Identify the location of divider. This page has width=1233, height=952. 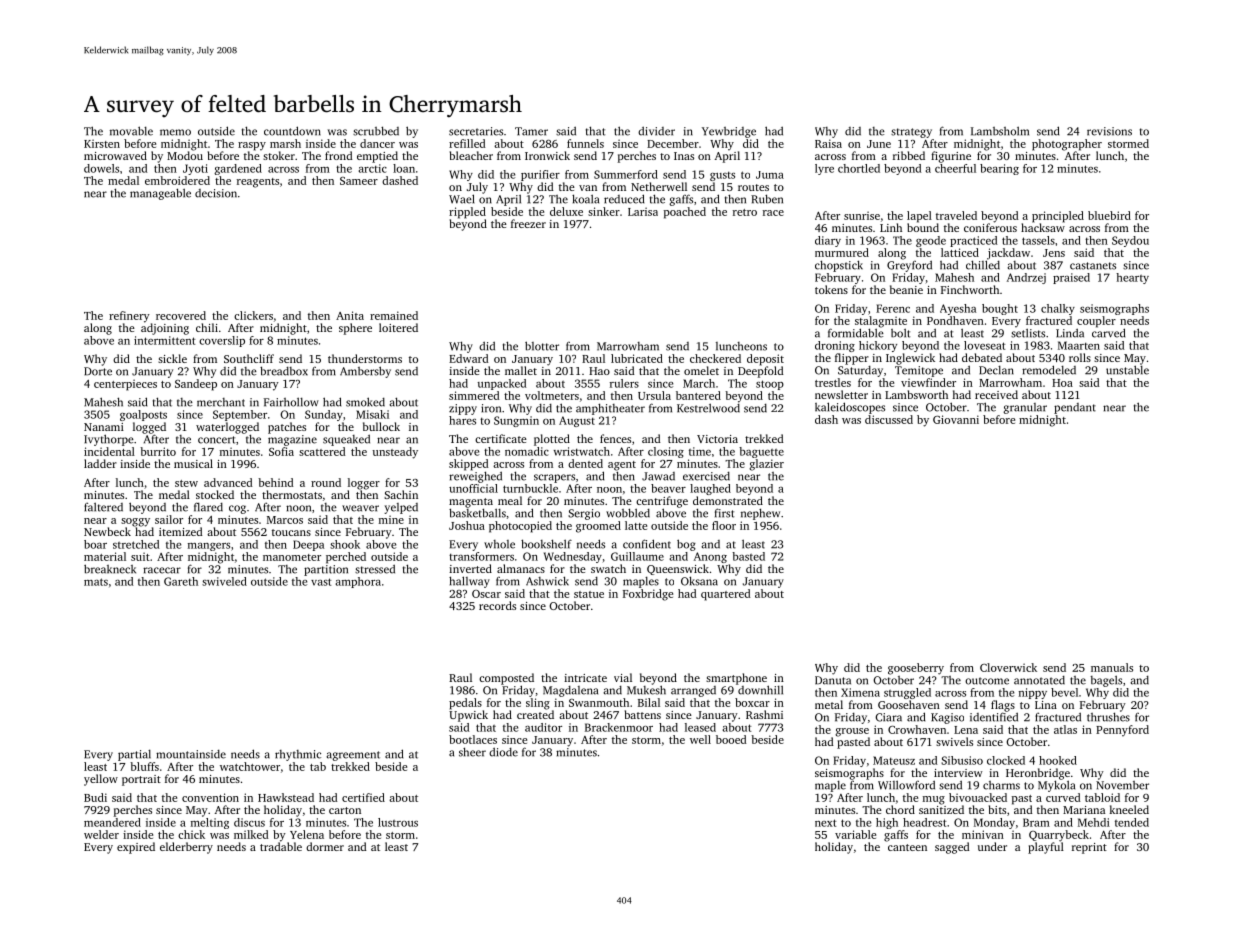
(656, 131).
